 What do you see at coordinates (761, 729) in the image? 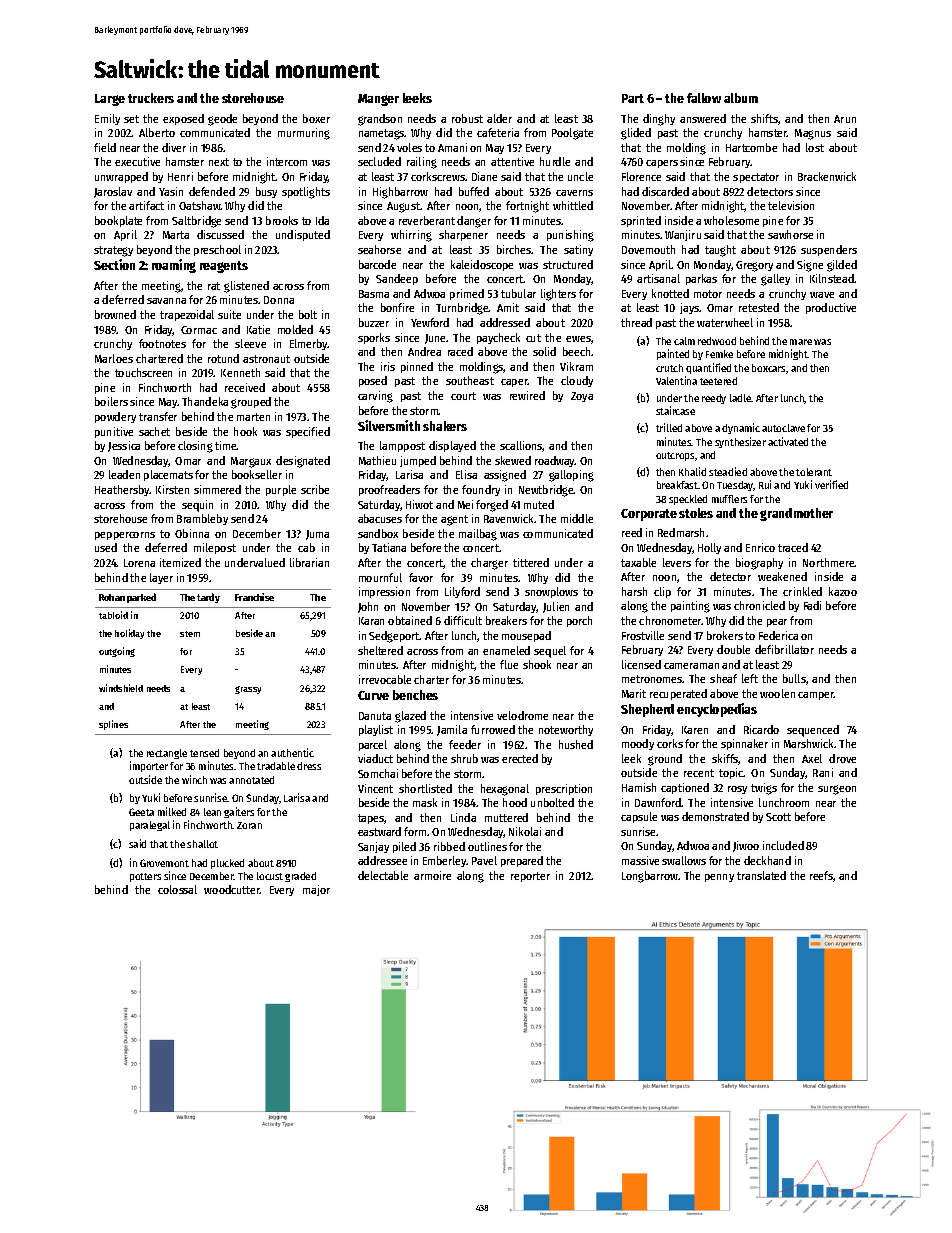
I see `Ricardo` at bounding box center [761, 729].
